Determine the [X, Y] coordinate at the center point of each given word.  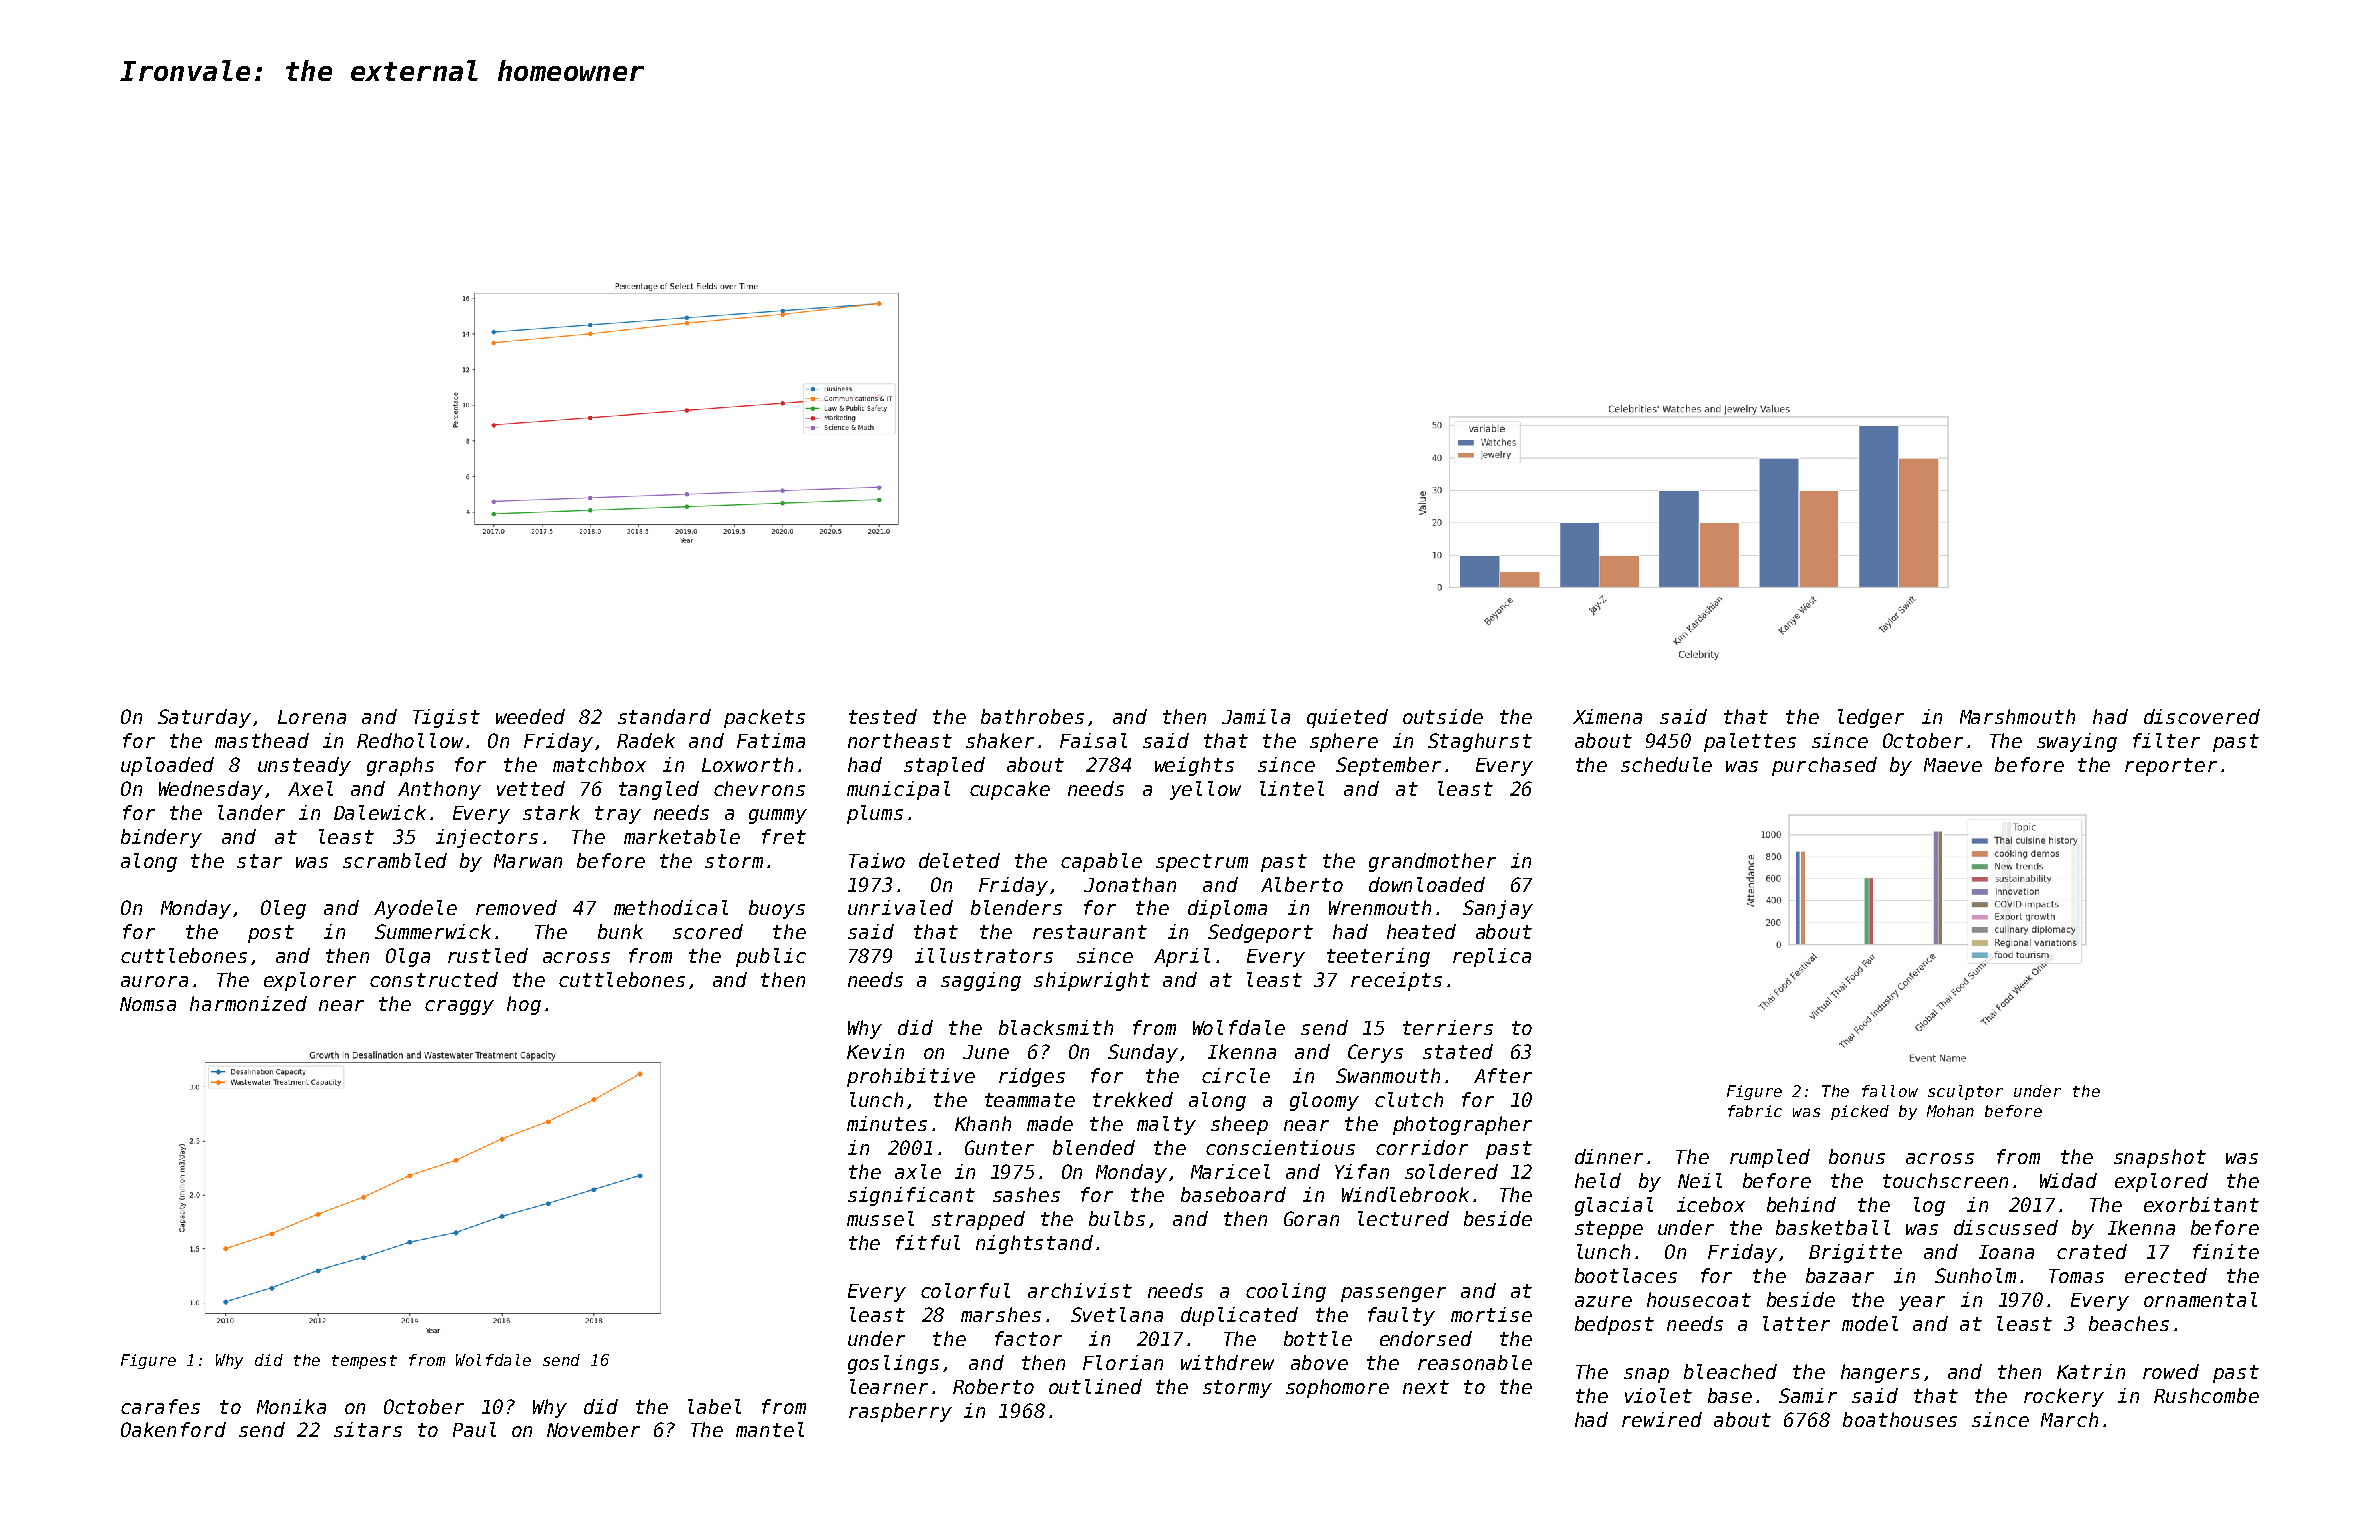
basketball [1833, 1227]
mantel [770, 1429]
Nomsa [148, 1004]
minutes [887, 1123]
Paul [474, 1429]
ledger [1871, 718]
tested [883, 716]
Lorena [312, 717]
